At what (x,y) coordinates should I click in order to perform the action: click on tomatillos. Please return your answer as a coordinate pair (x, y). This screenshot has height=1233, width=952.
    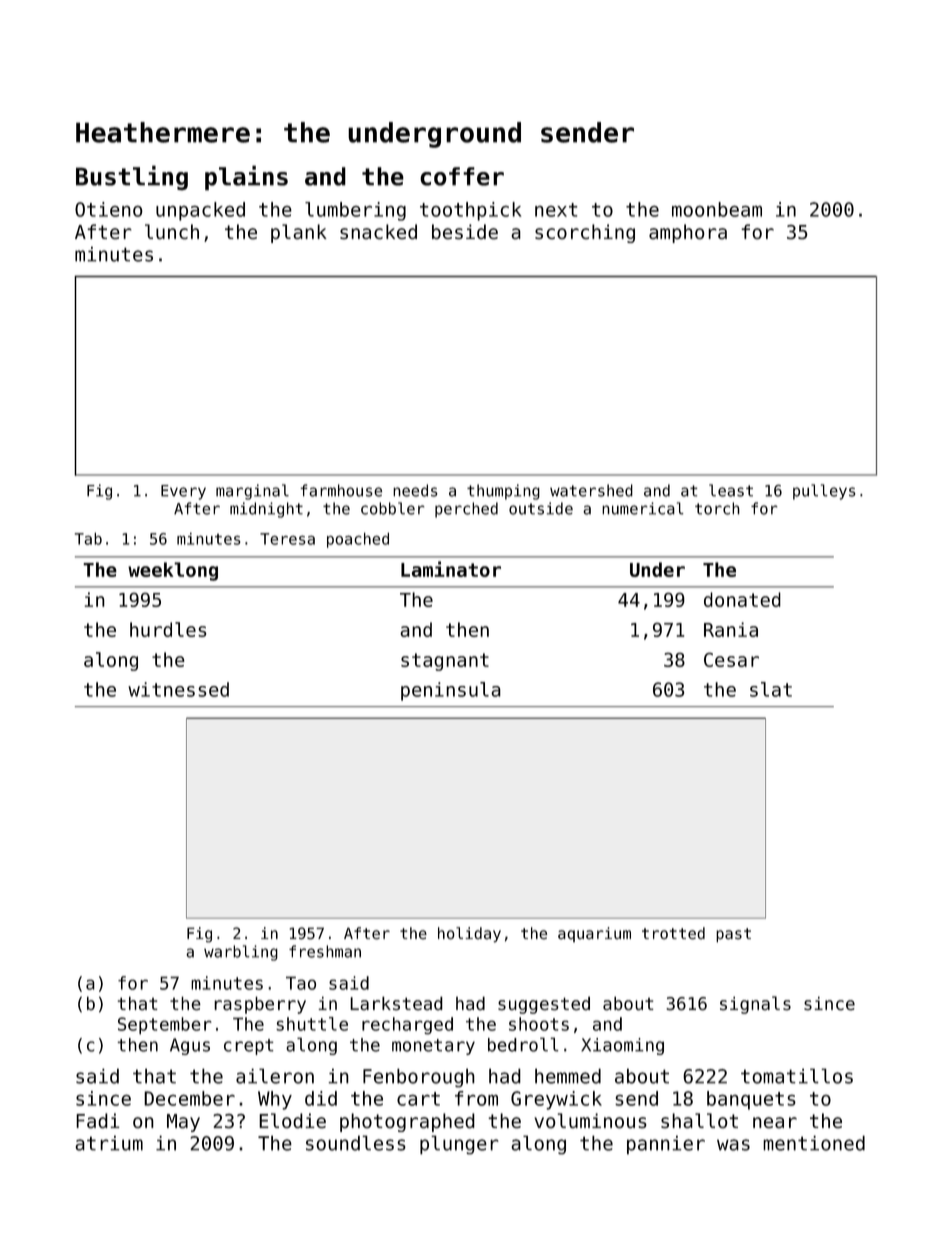
    Looking at the image, I should click on (797, 1076).
